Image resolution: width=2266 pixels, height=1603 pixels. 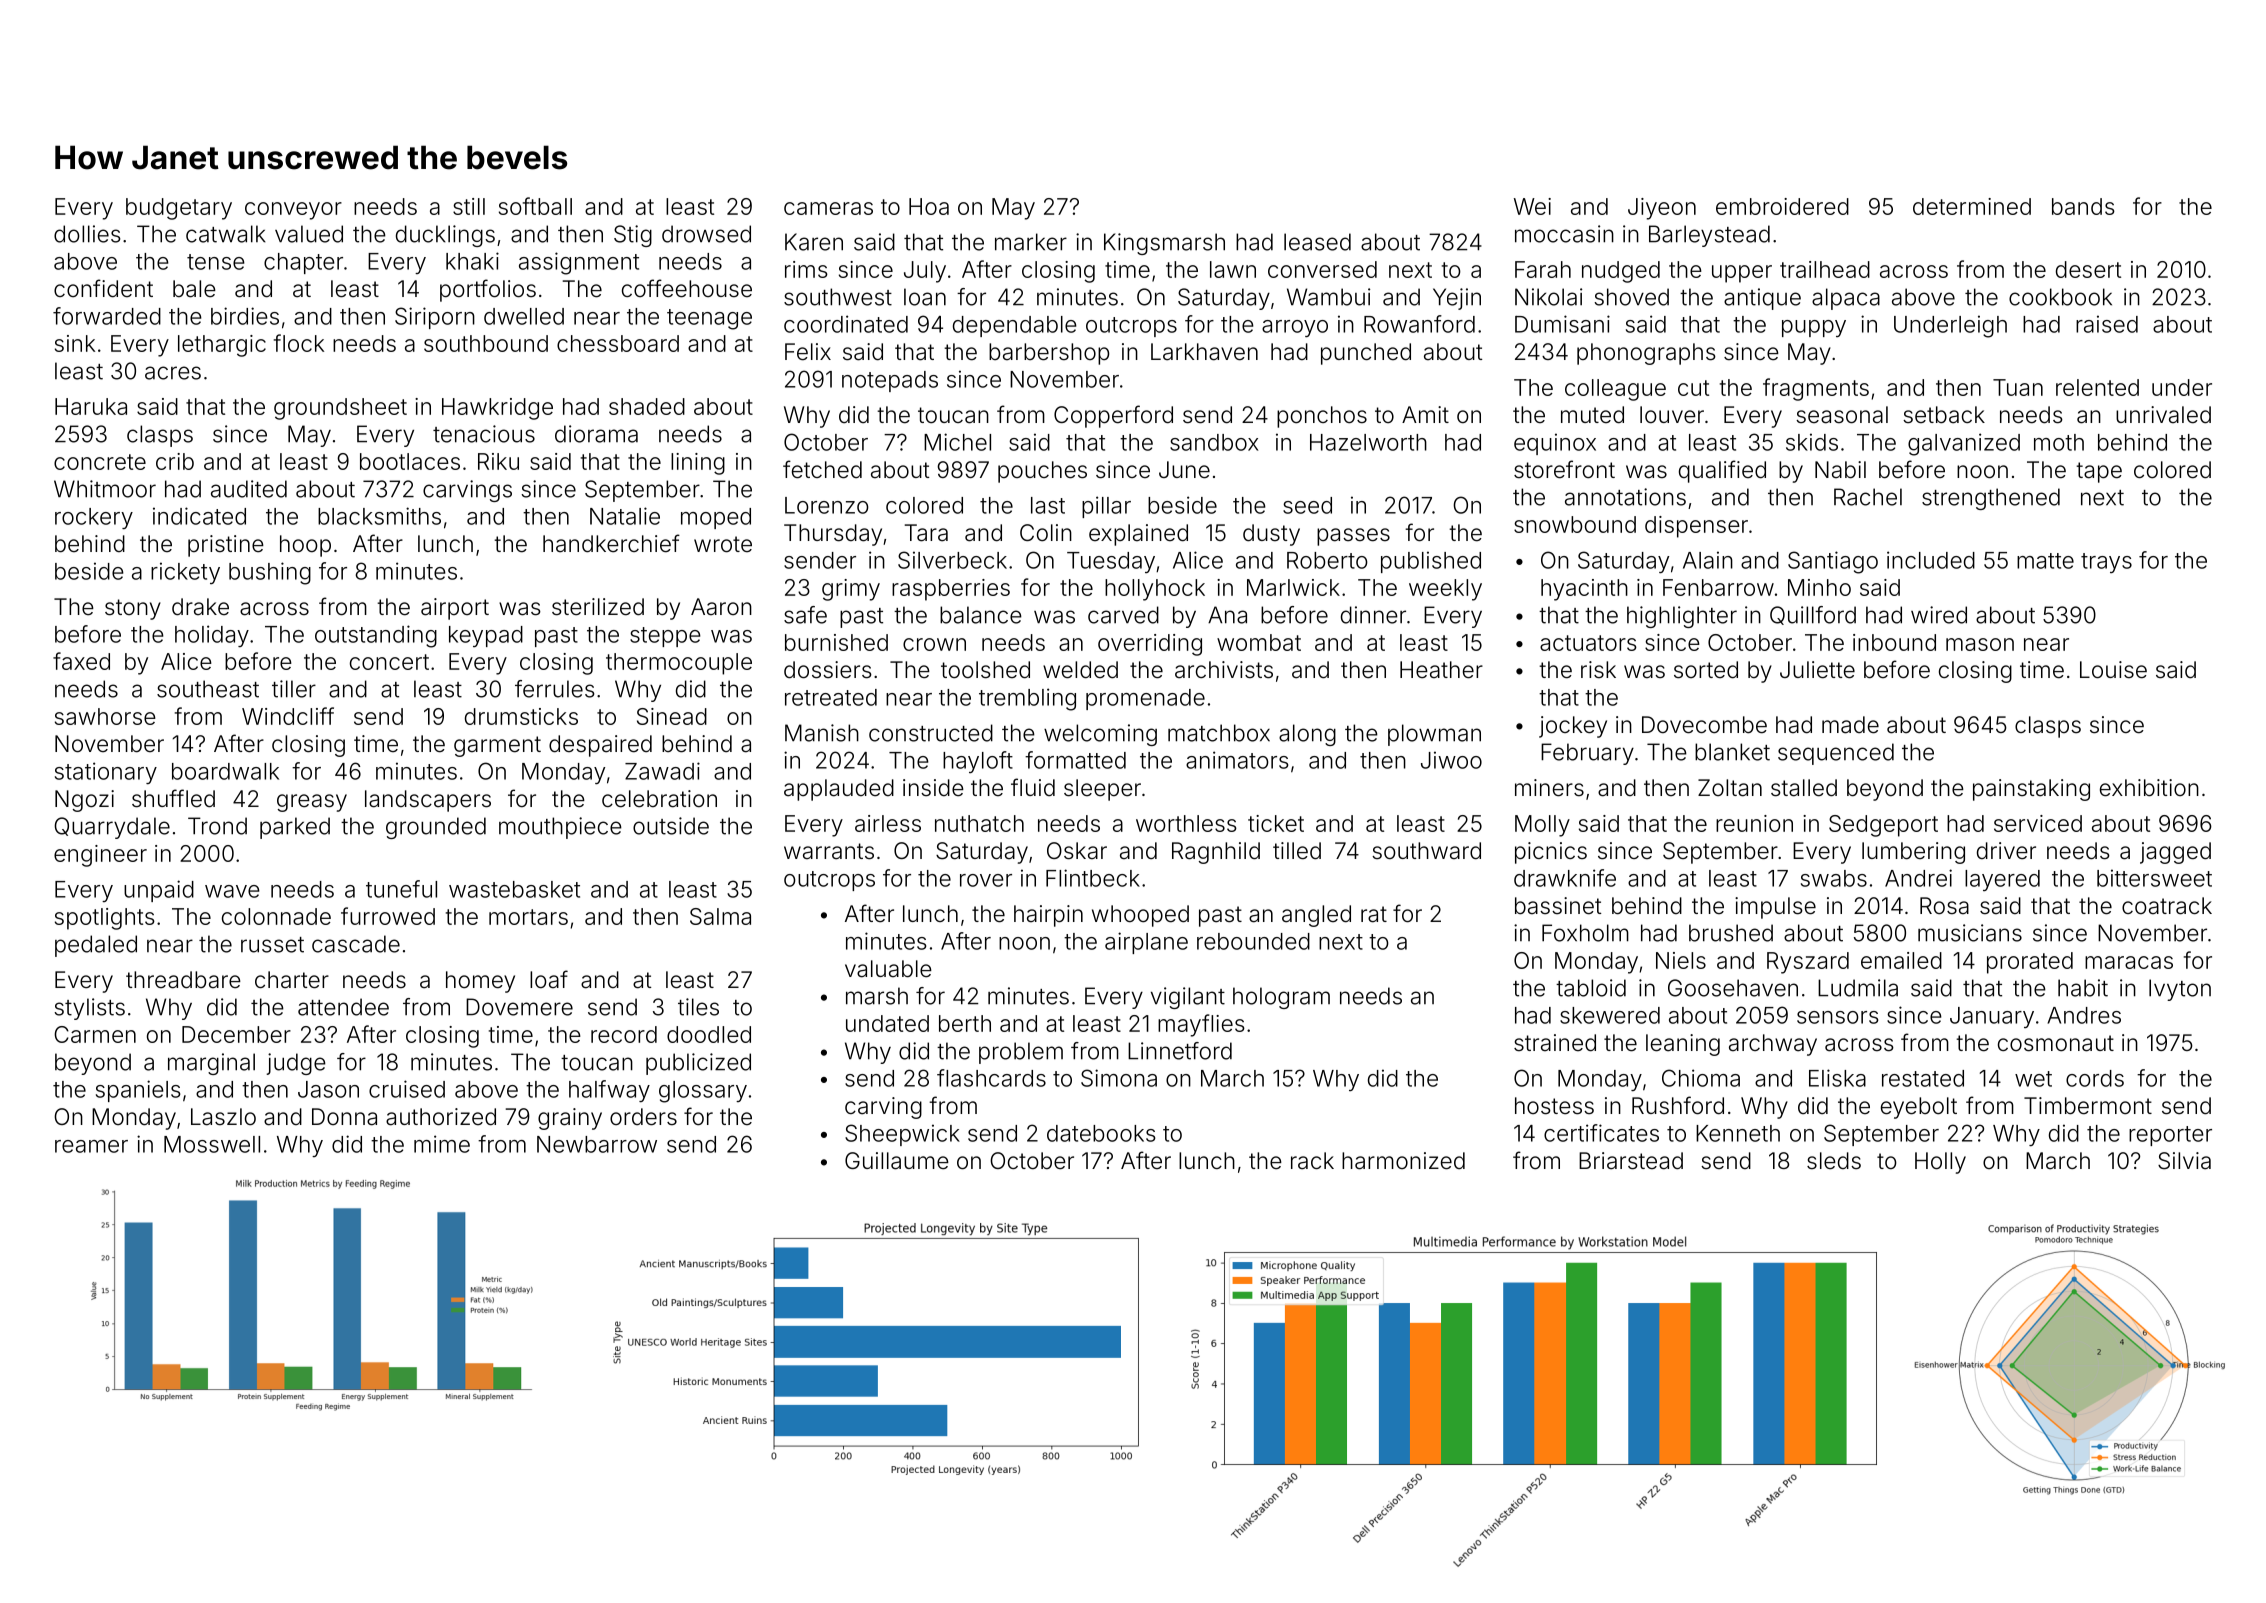 I want to click on Windcliff, so click(x=288, y=716).
